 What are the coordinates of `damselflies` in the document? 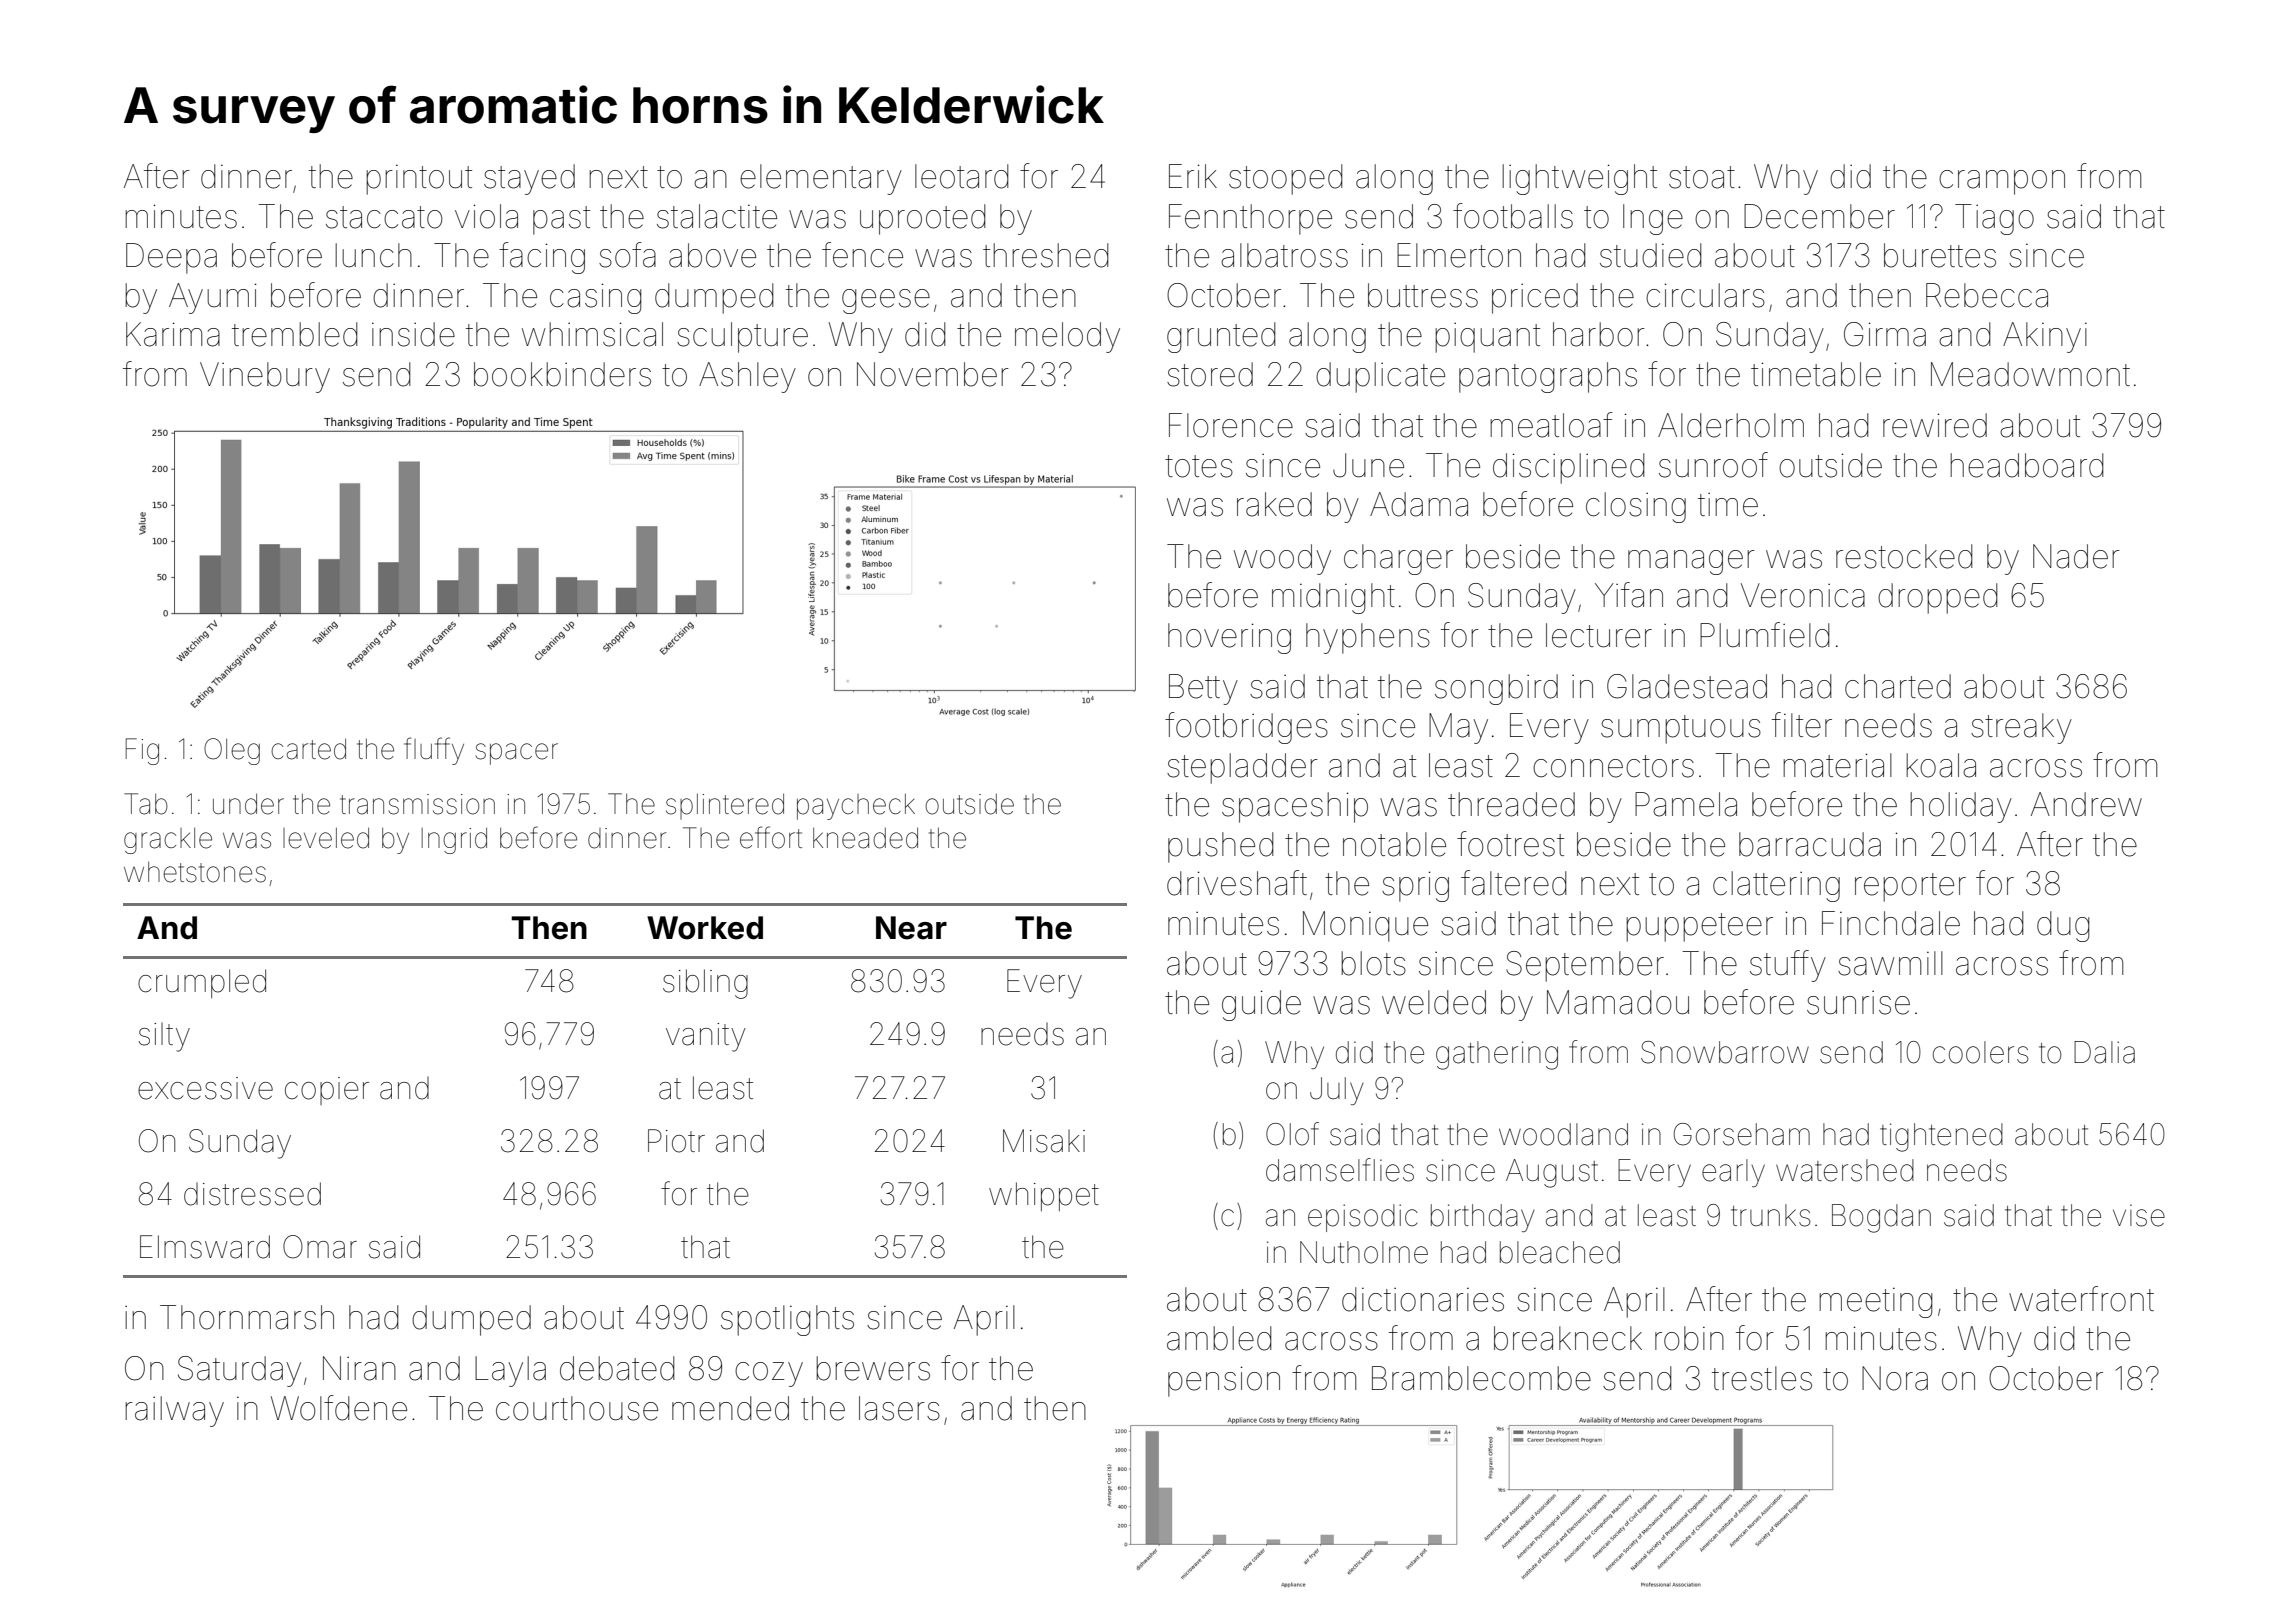 It's located at (1340, 1170).
